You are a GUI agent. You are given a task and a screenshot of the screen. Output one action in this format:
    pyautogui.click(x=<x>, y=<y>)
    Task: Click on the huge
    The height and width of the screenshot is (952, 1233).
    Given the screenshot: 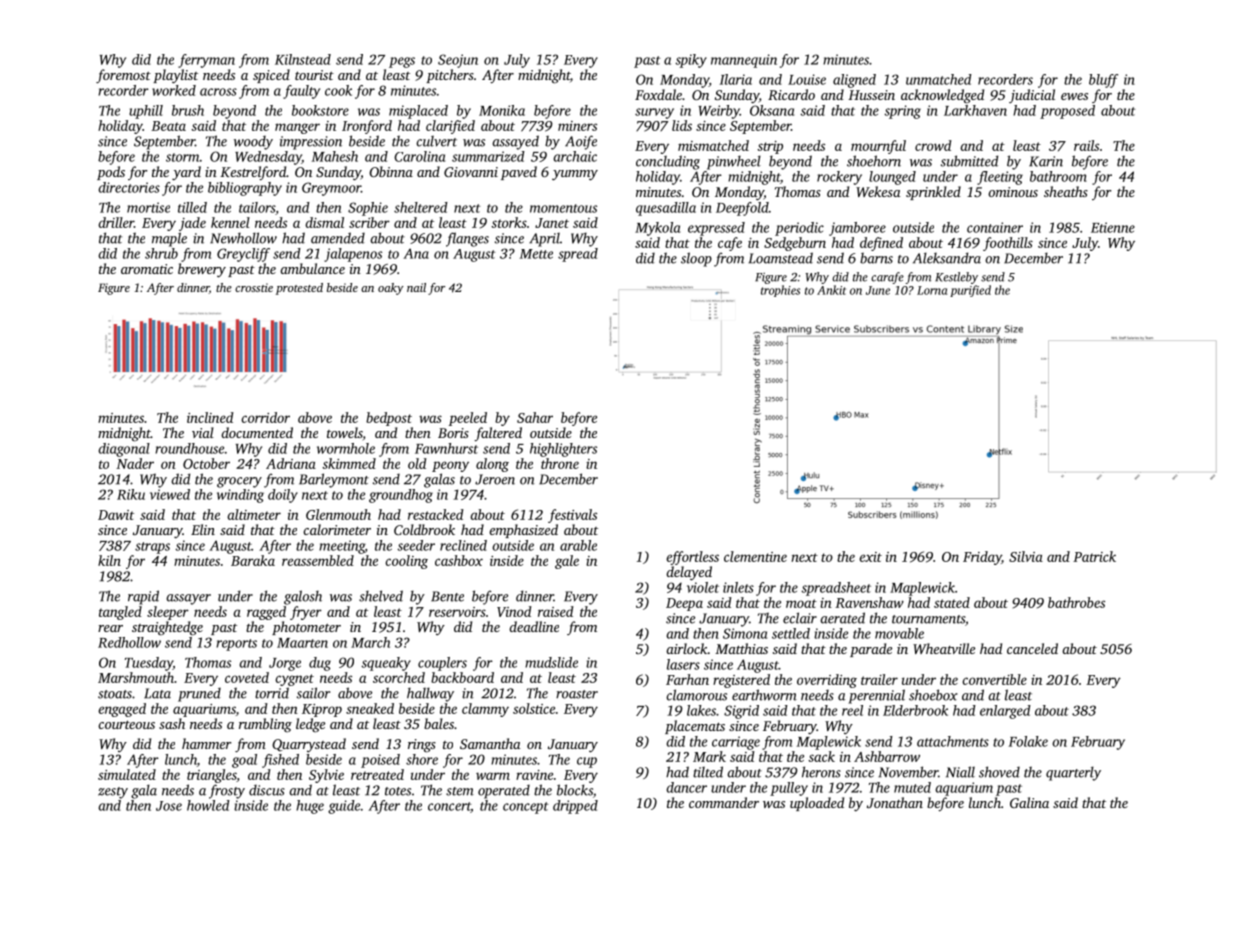 What is the action you would take?
    pyautogui.click(x=310, y=807)
